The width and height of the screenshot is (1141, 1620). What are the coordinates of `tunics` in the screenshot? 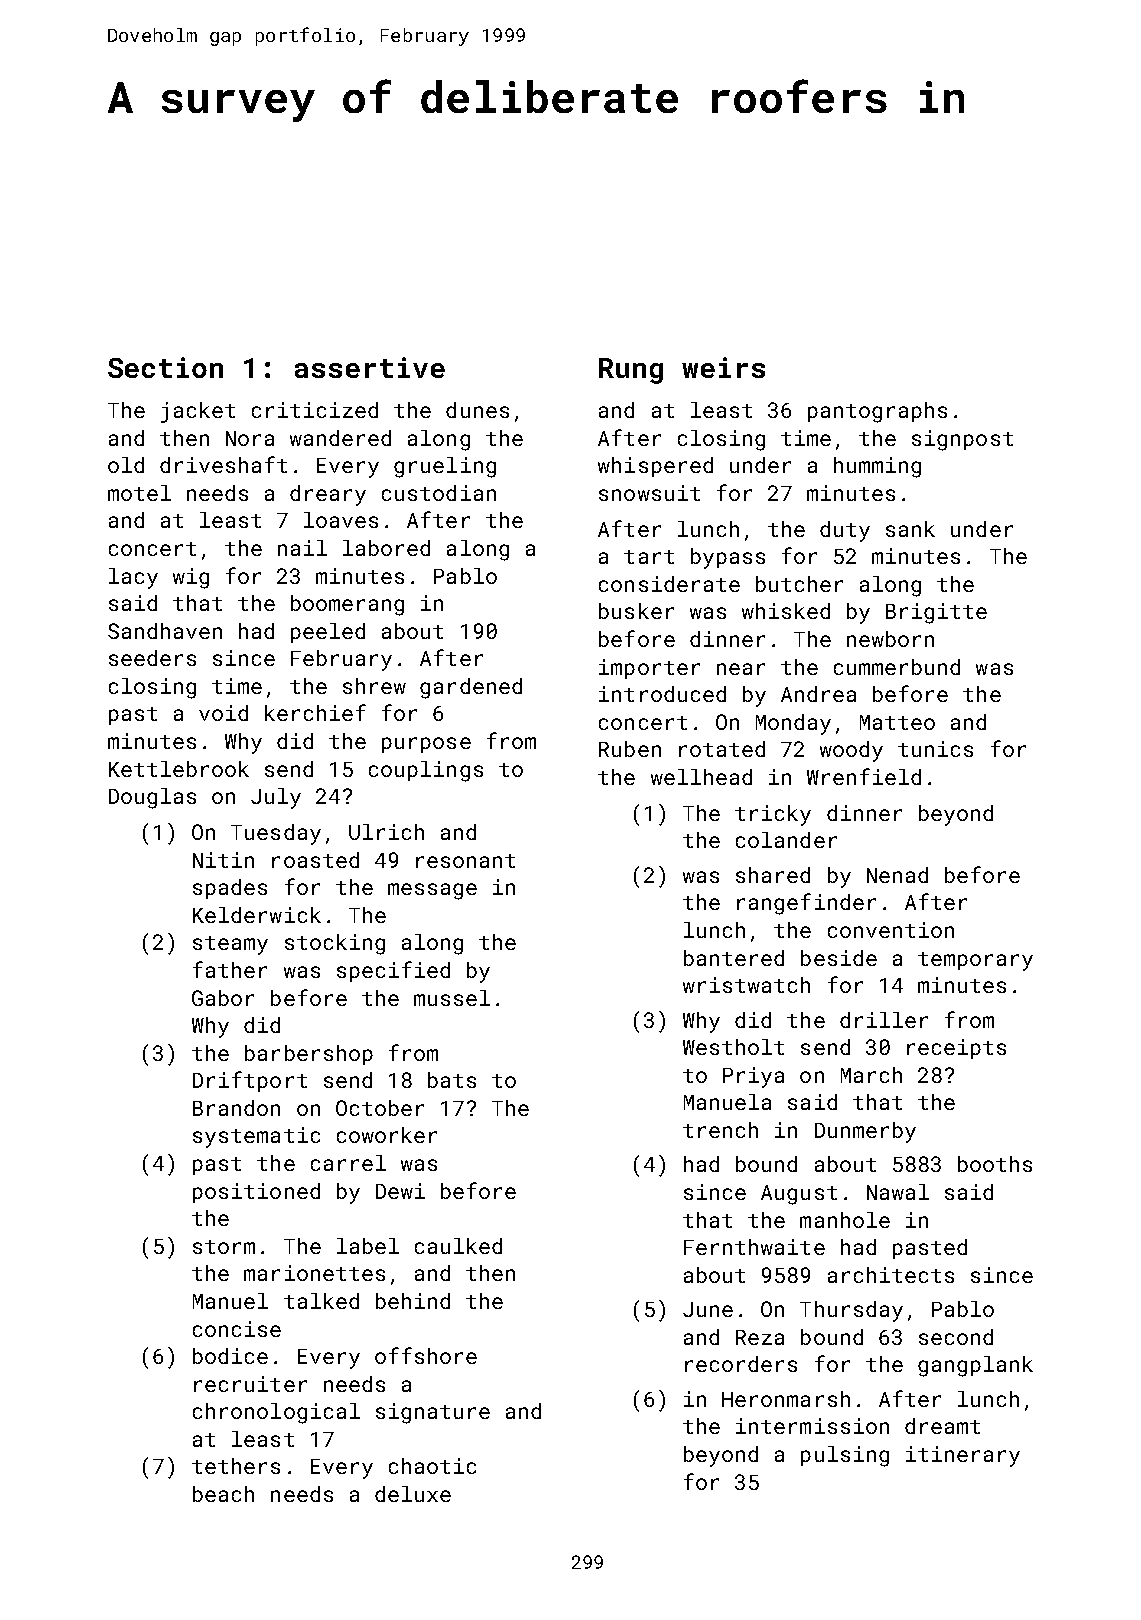 It's located at (935, 749).
